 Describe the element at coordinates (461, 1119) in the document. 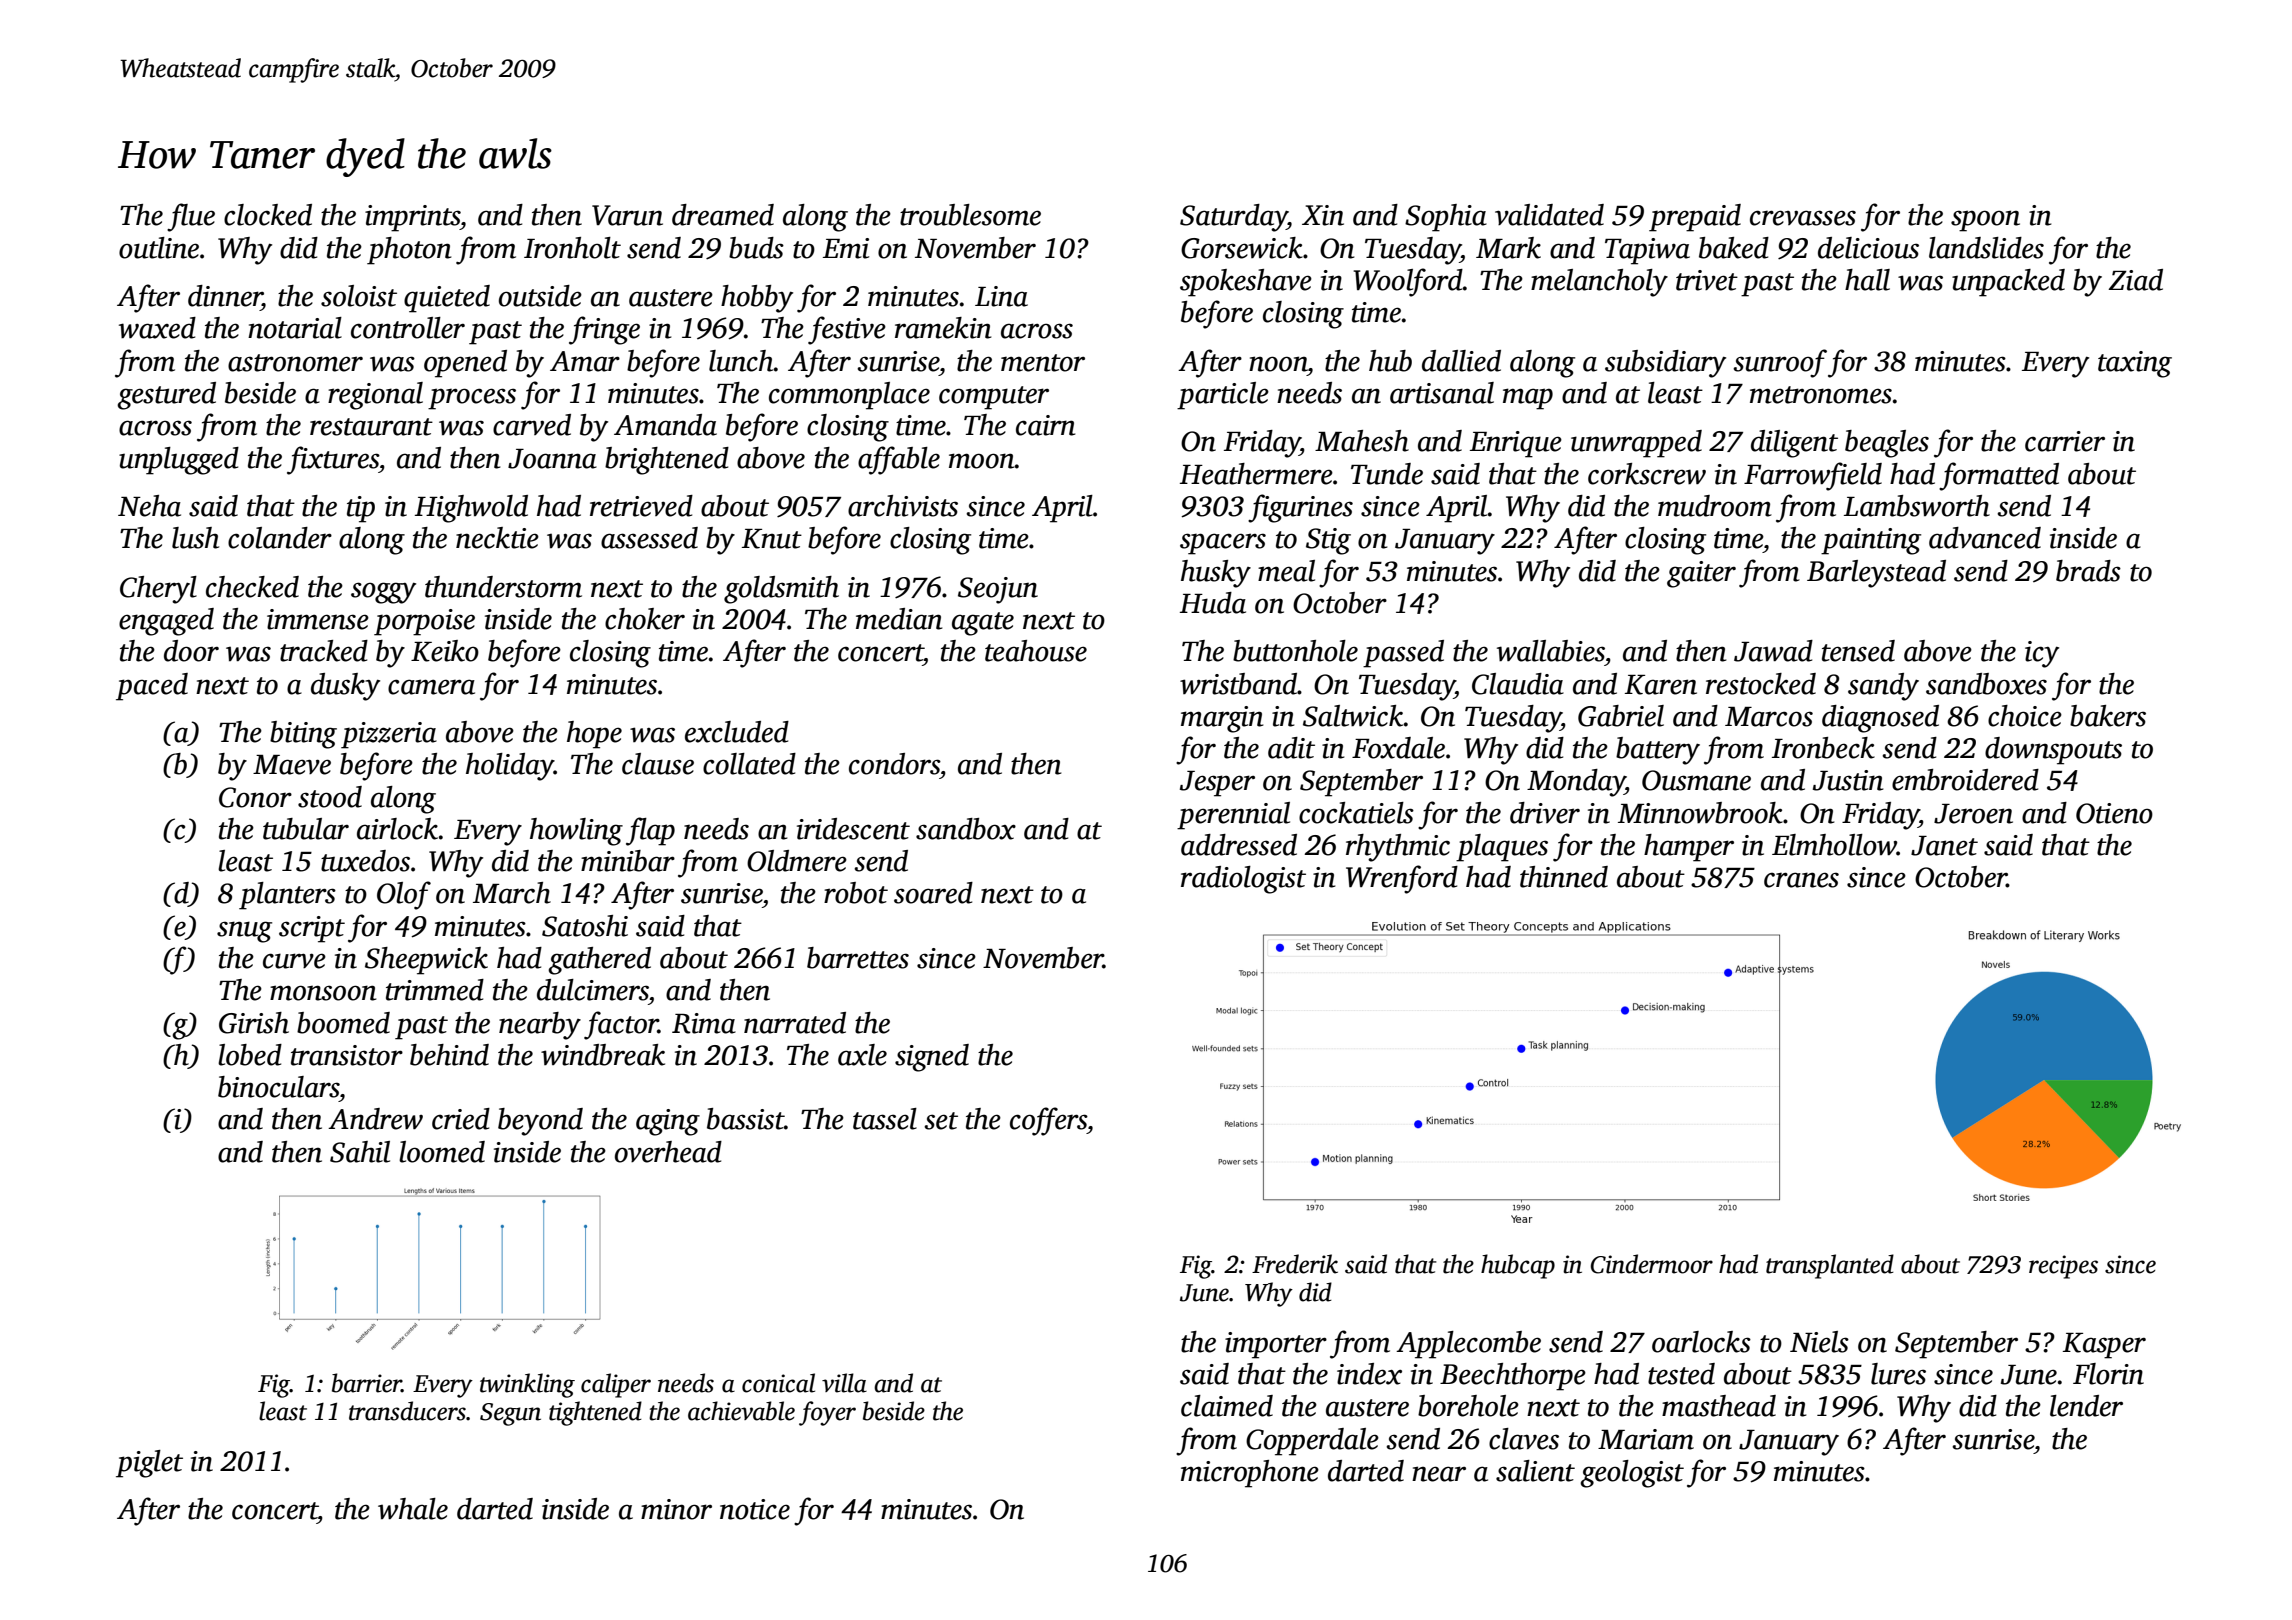

I see `cried` at that location.
